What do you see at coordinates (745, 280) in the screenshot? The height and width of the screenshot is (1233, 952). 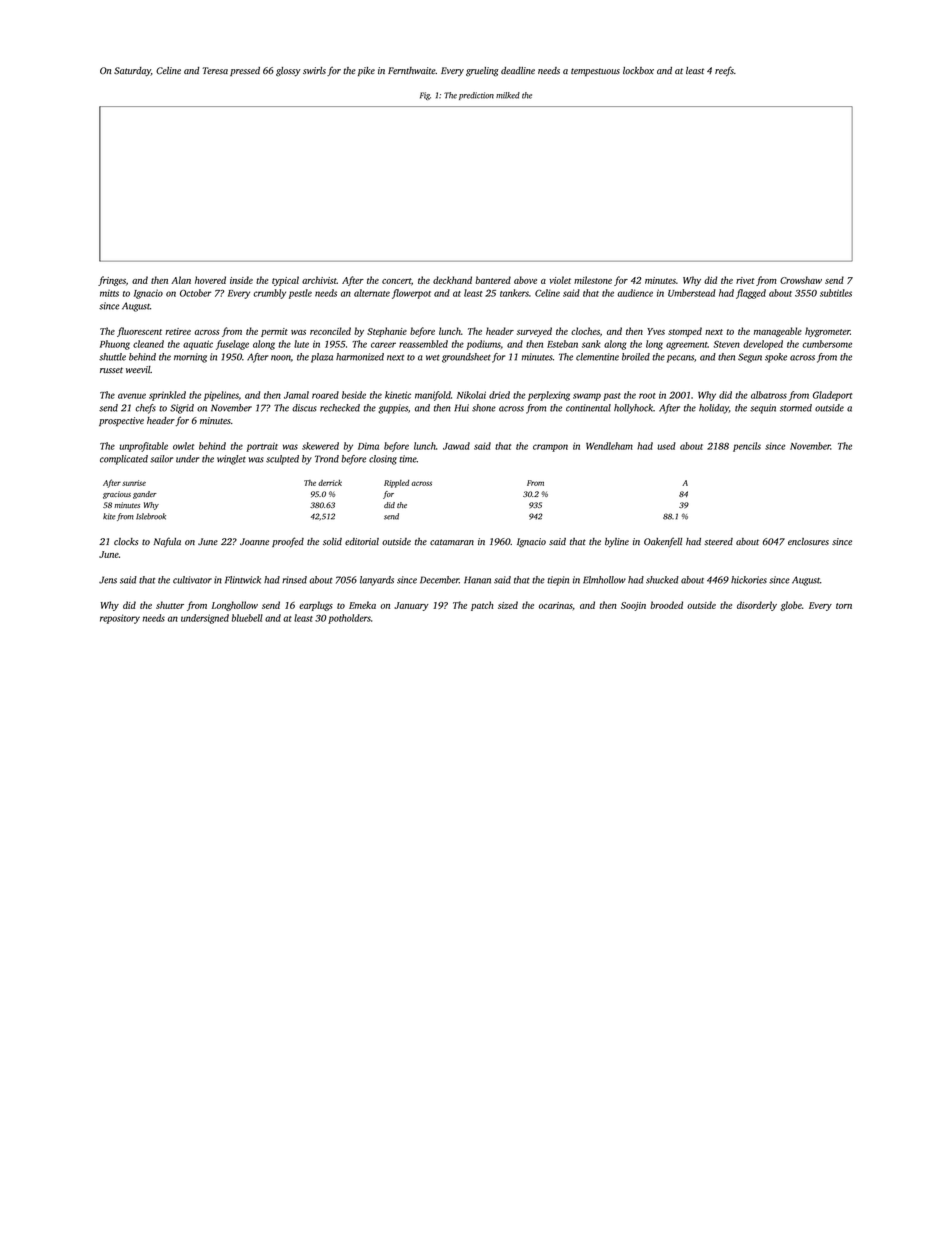 I see `rivet` at bounding box center [745, 280].
